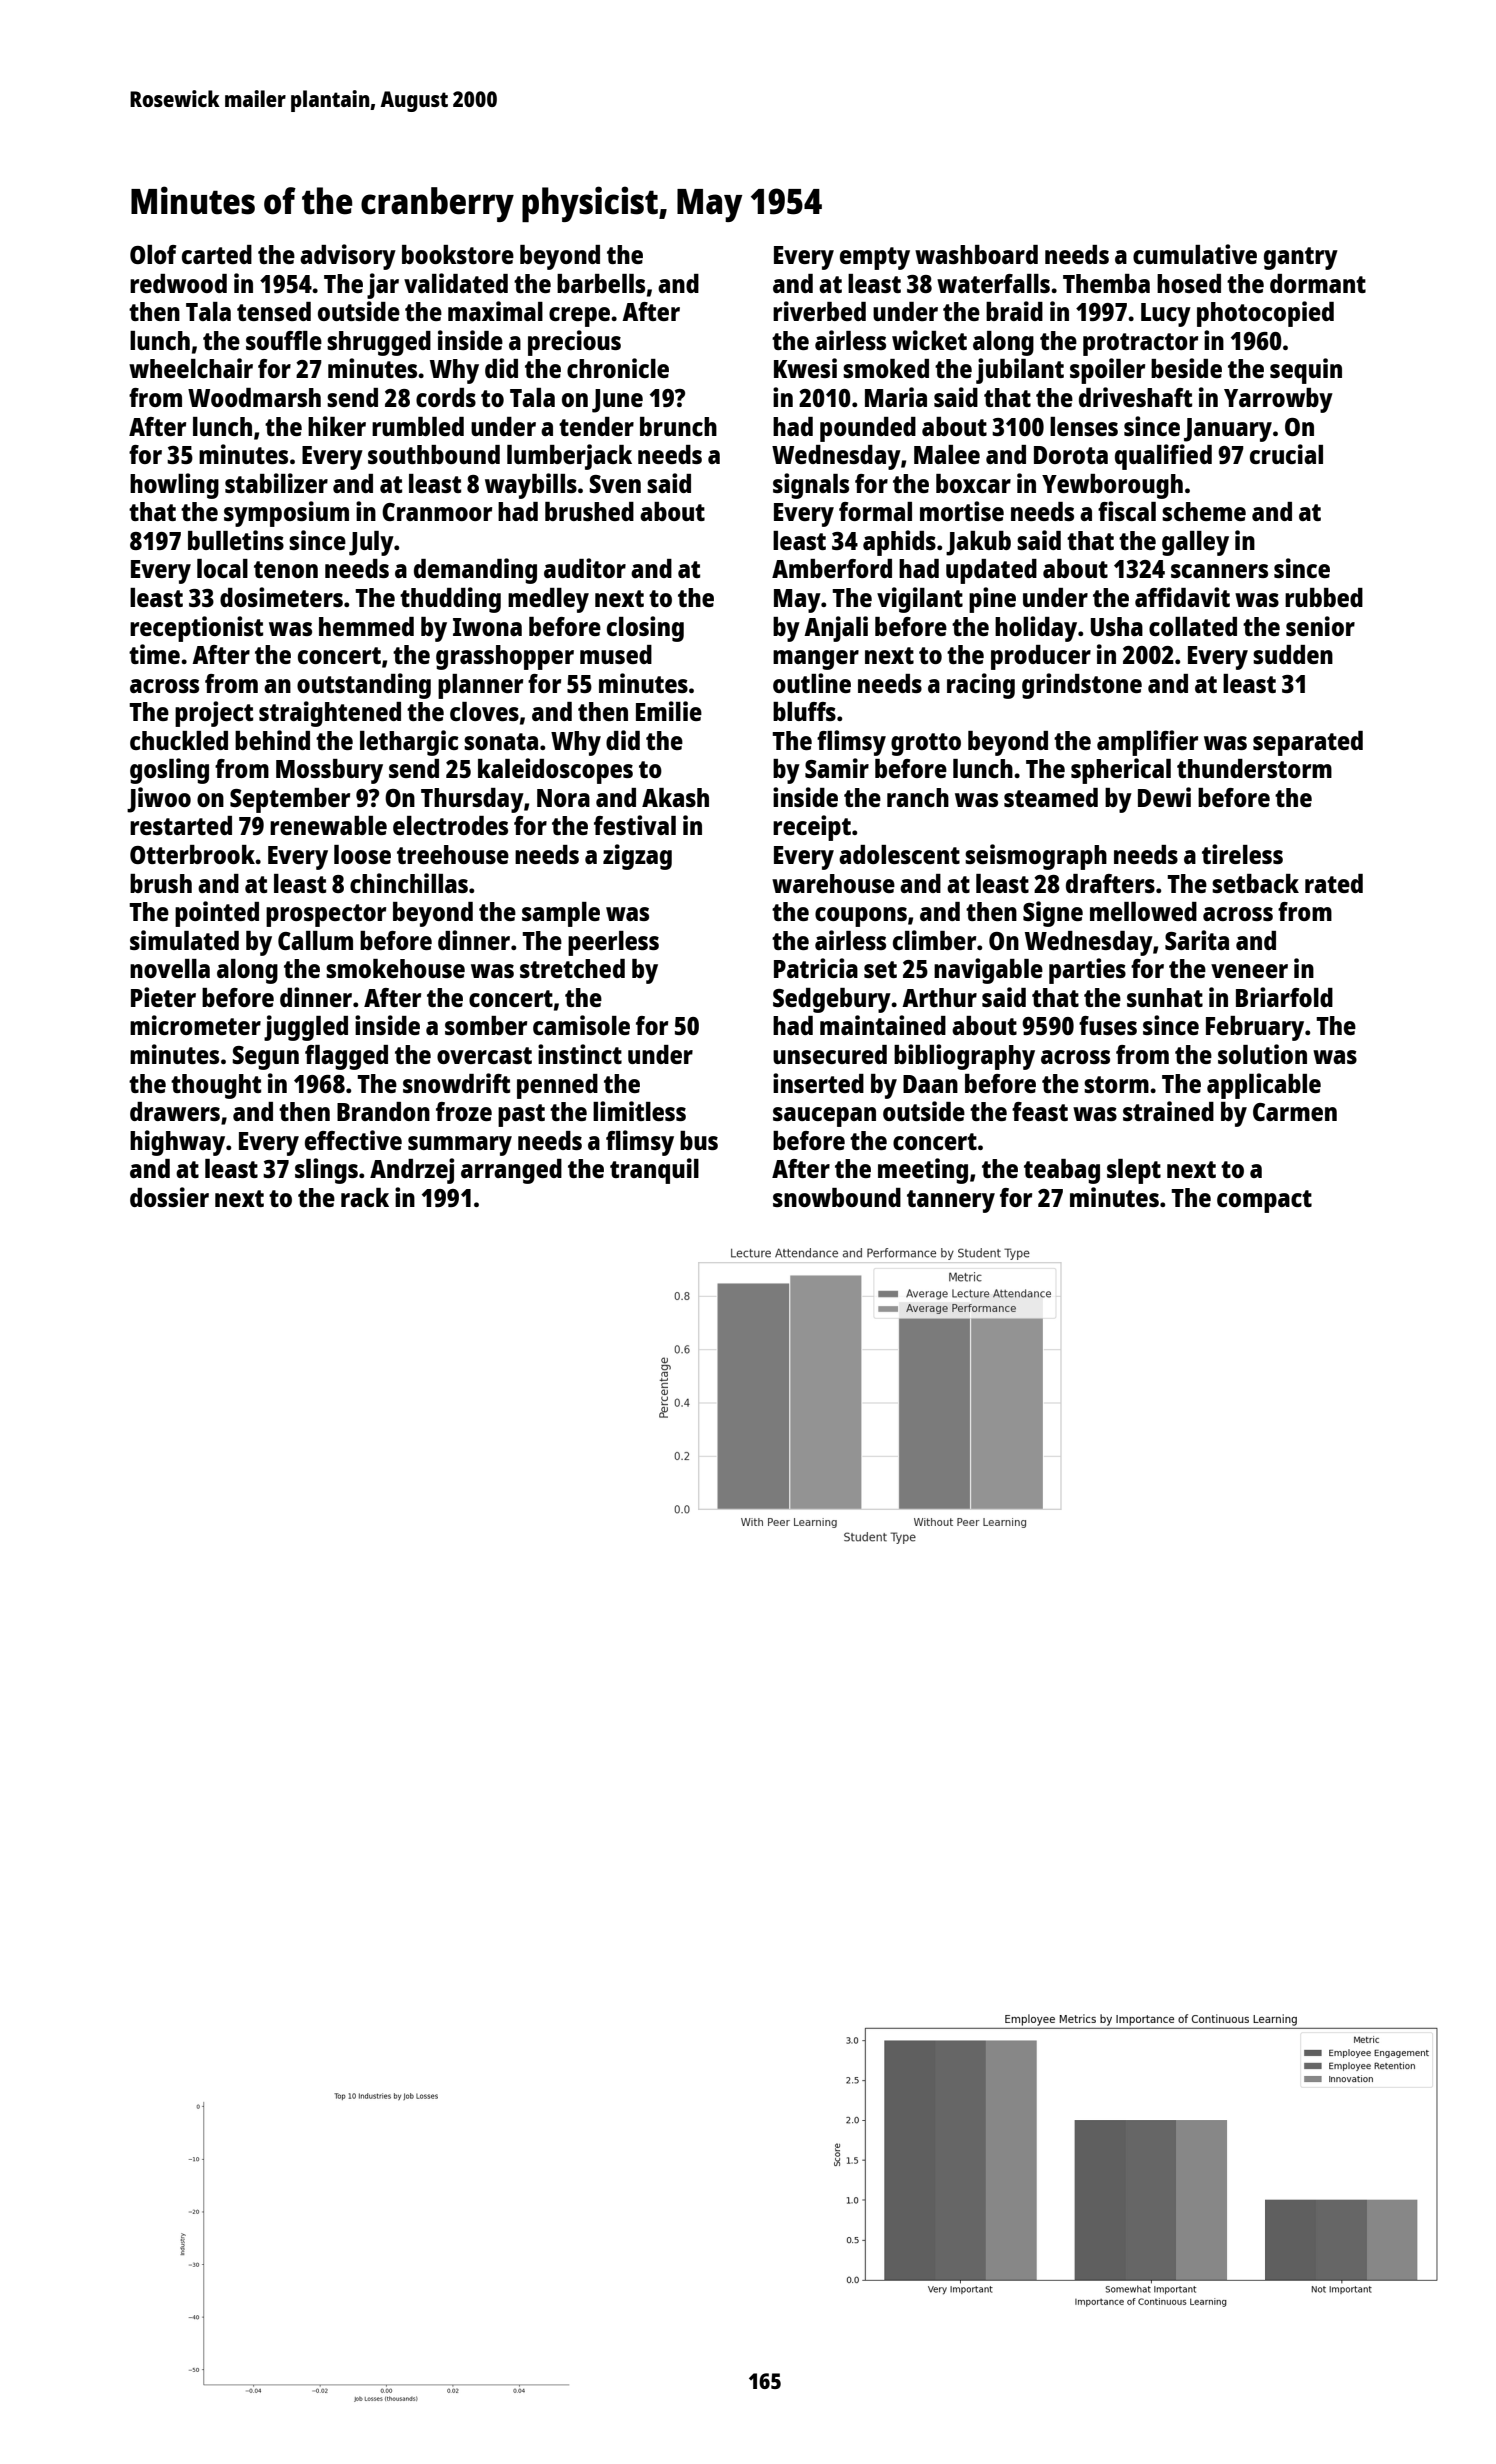 The width and height of the image is (1496, 2464). Describe the element at coordinates (1084, 426) in the image. I see `lenses` at that location.
